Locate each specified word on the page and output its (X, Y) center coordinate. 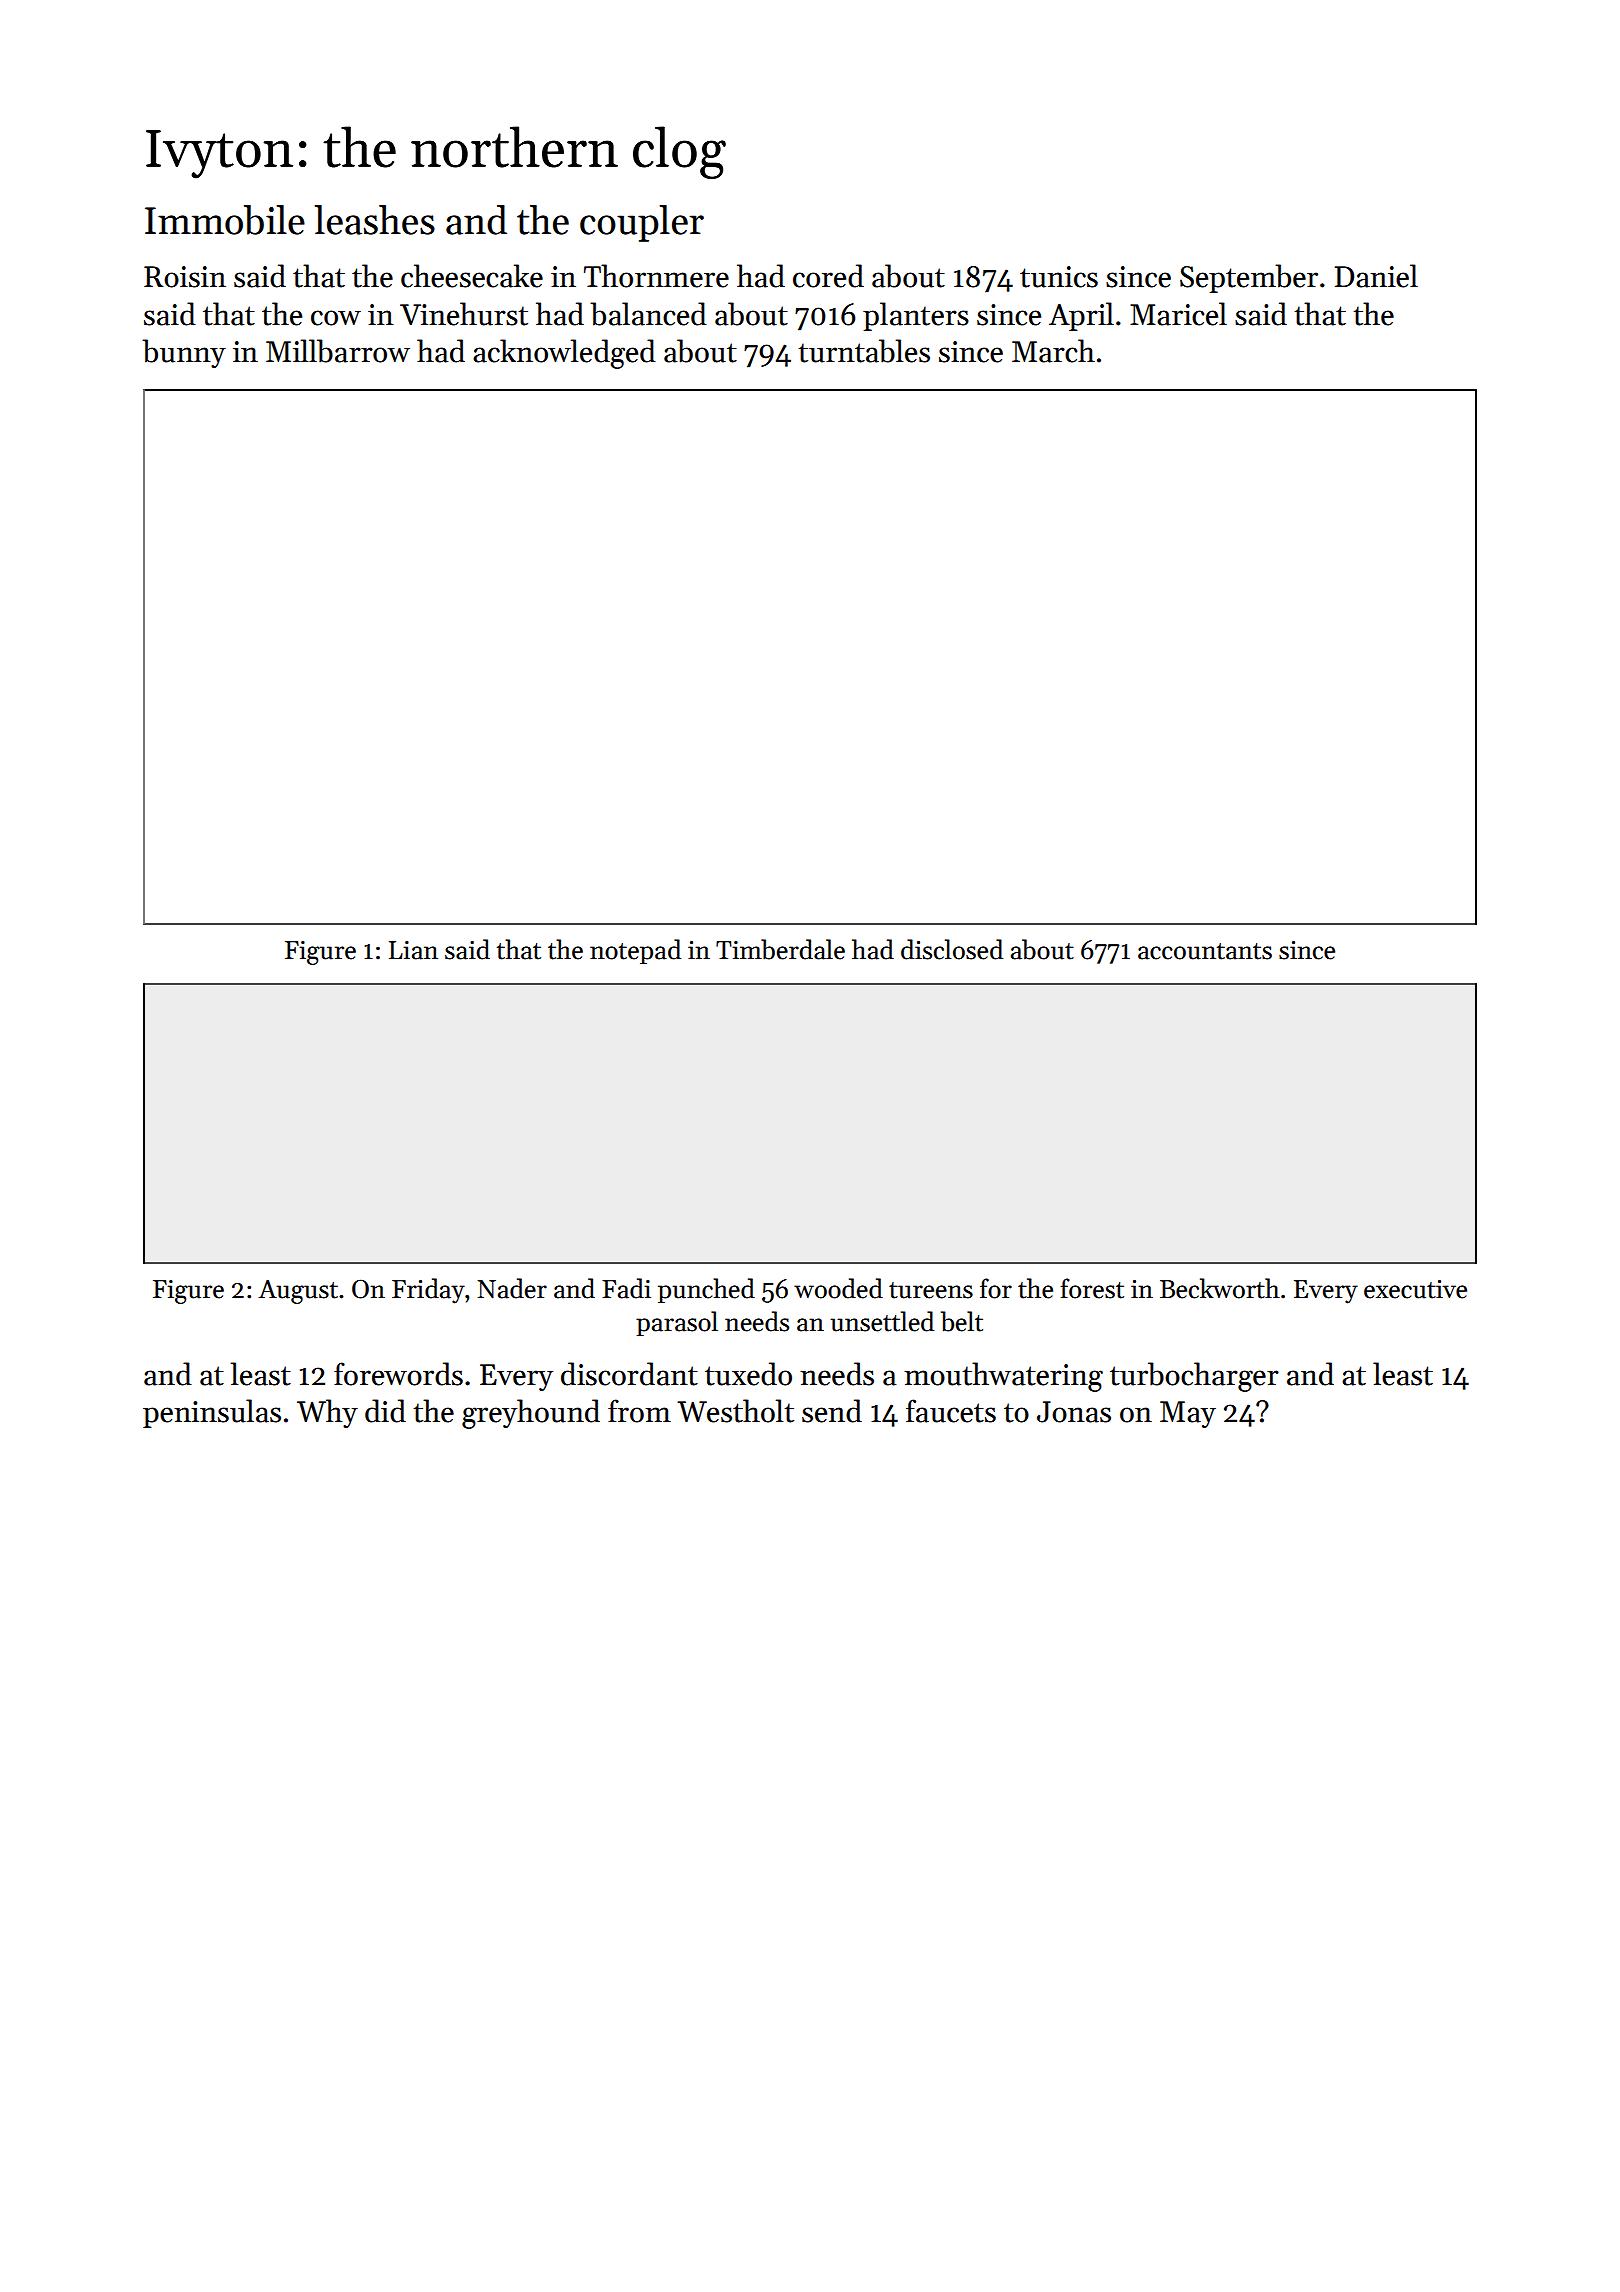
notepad (635, 951)
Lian (413, 950)
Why (327, 1413)
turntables (864, 351)
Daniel (1376, 276)
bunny (184, 353)
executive (1415, 1289)
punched (706, 1290)
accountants (1205, 951)
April (1081, 316)
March (1053, 351)
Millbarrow (338, 351)
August (298, 1292)
